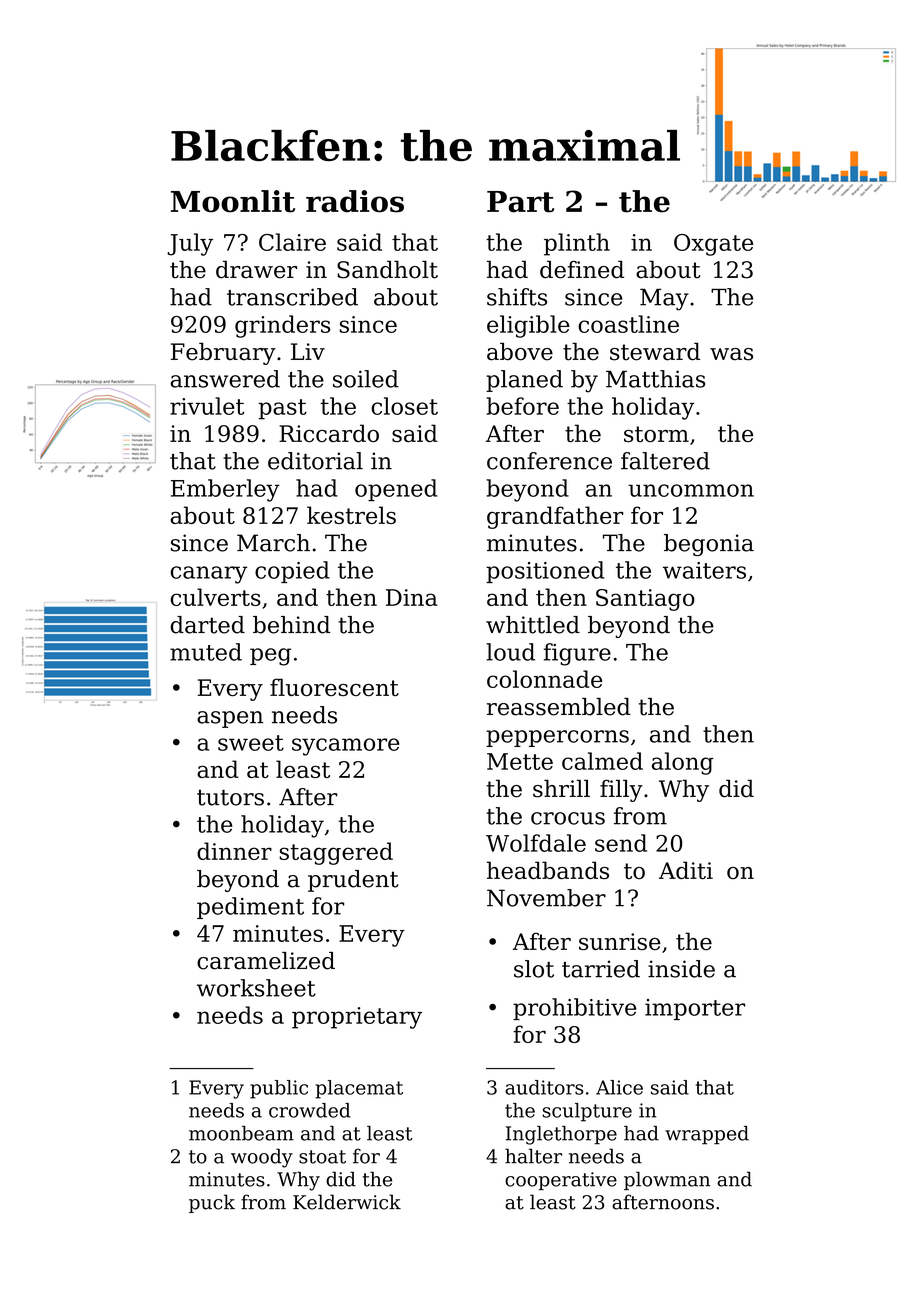 The image size is (924, 1311). What do you see at coordinates (645, 600) in the page?
I see `Santiago` at bounding box center [645, 600].
